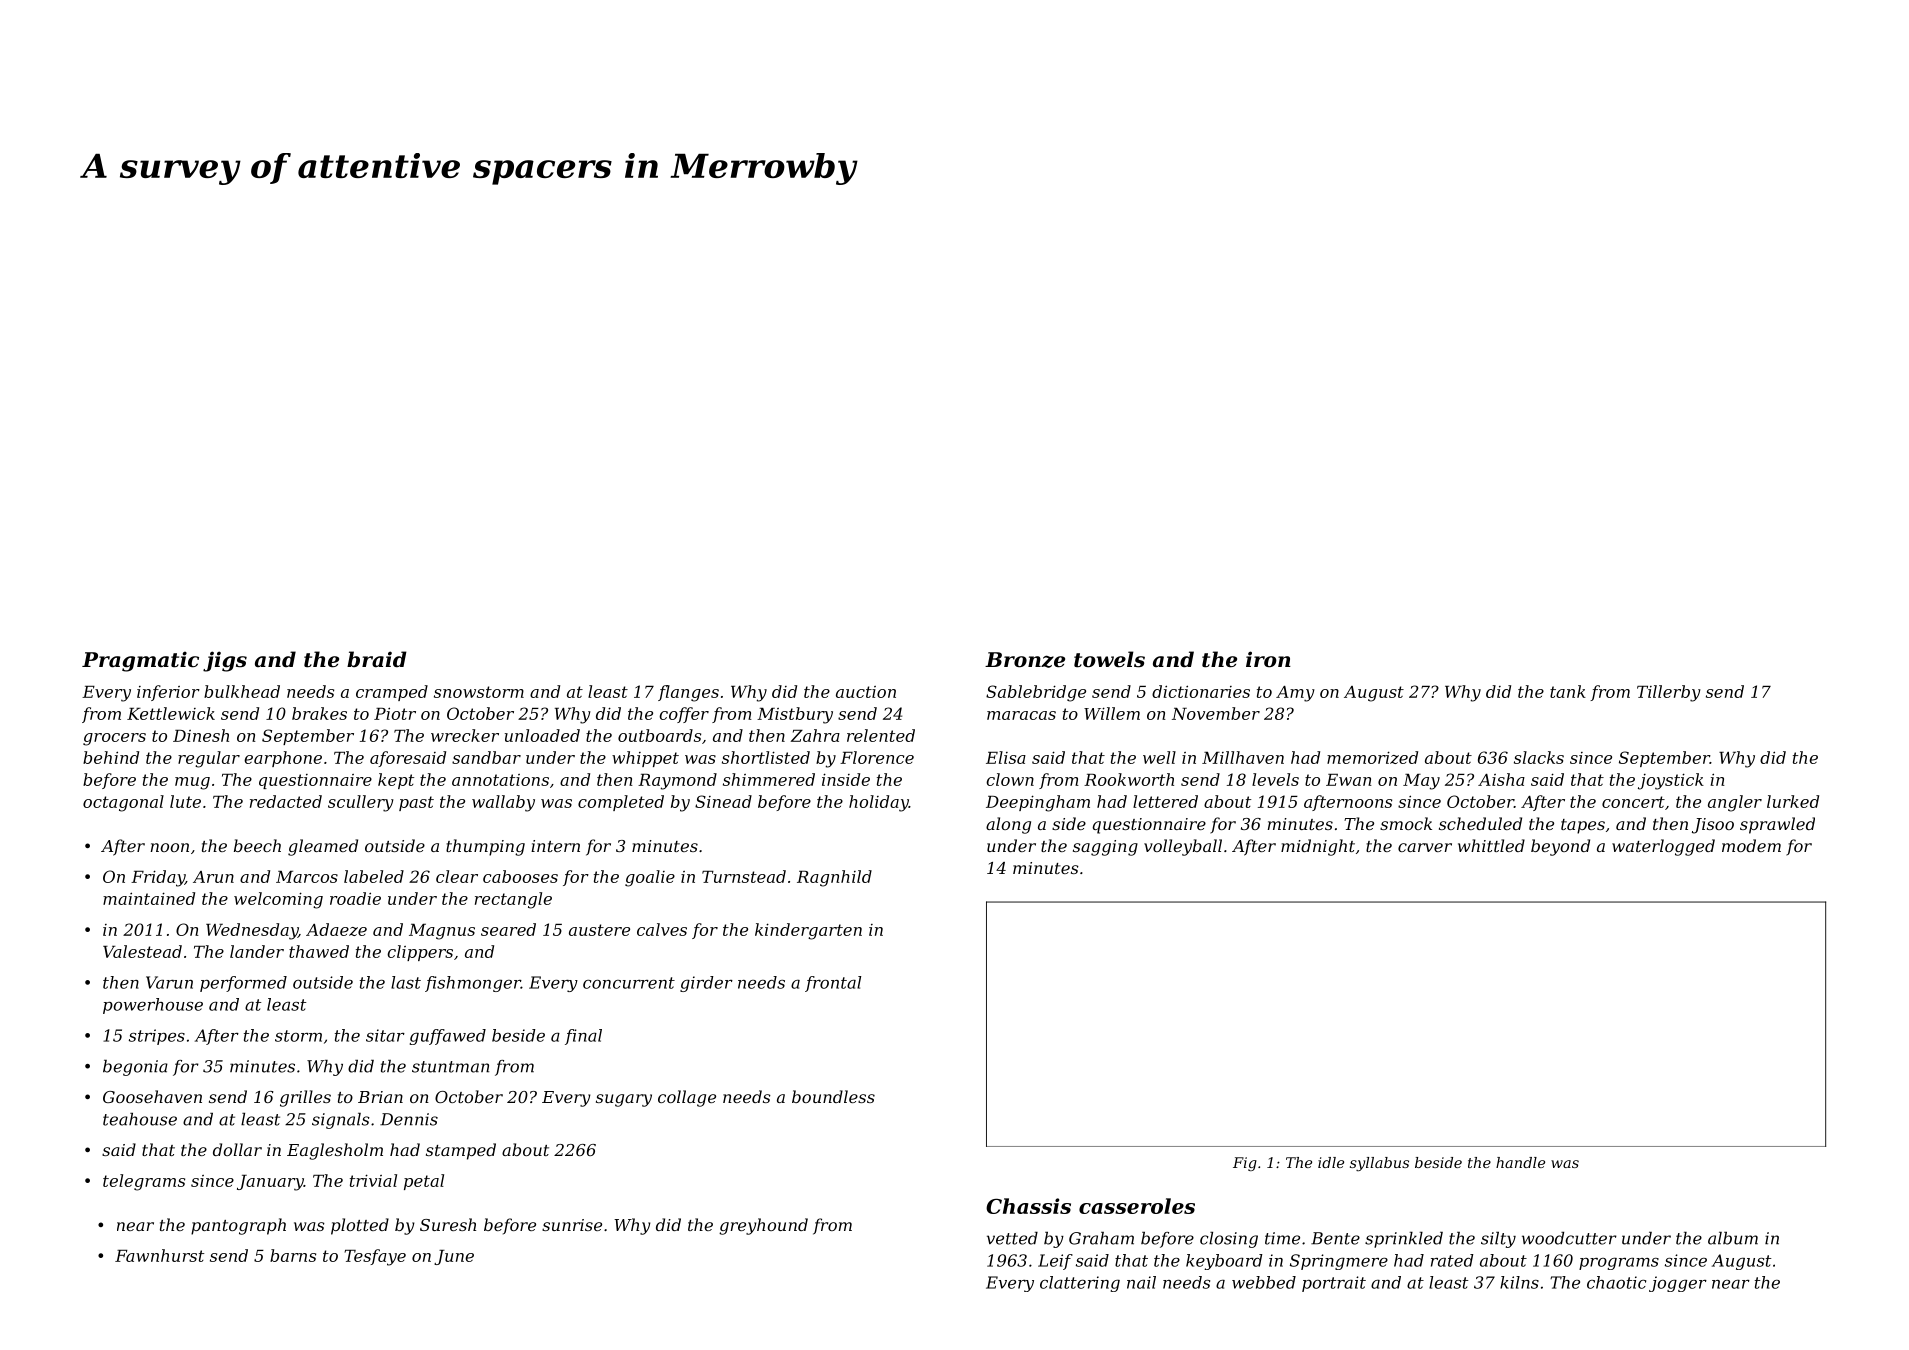 Image resolution: width=1909 pixels, height=1350 pixels. Describe the element at coordinates (305, 1098) in the image. I see `grilles` at that location.
